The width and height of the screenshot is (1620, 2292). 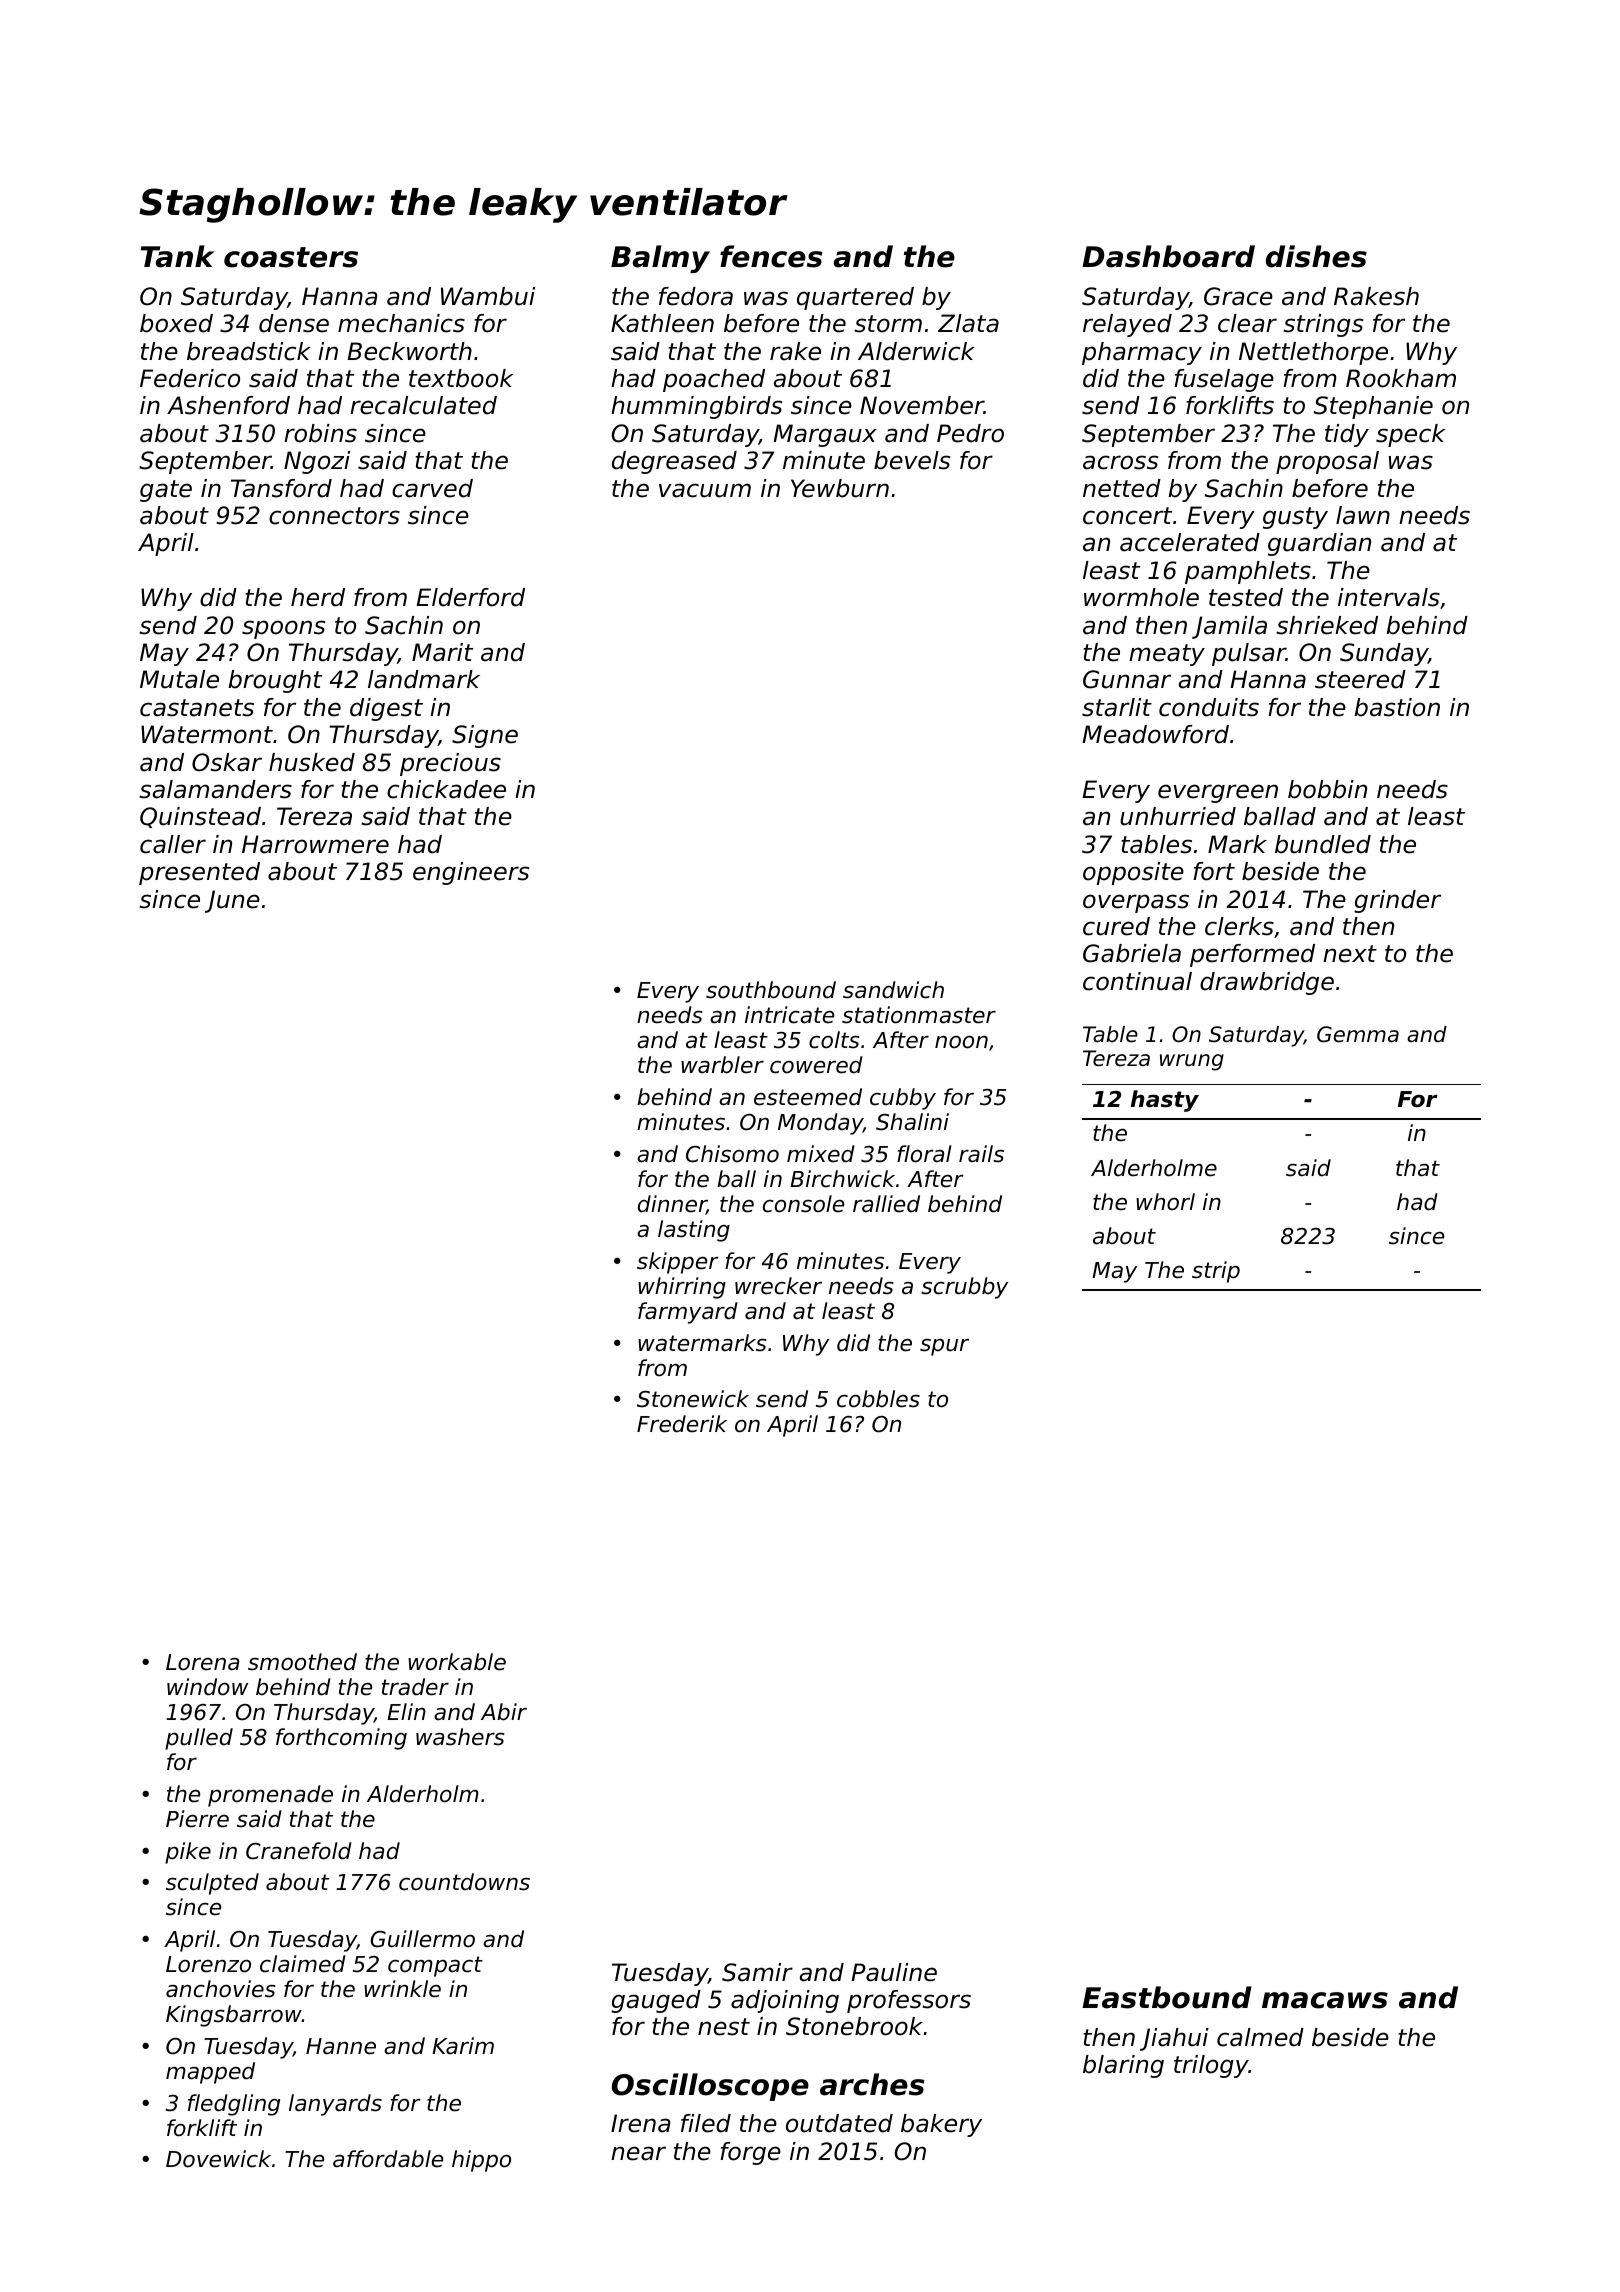 I want to click on intricate, so click(x=789, y=1015).
